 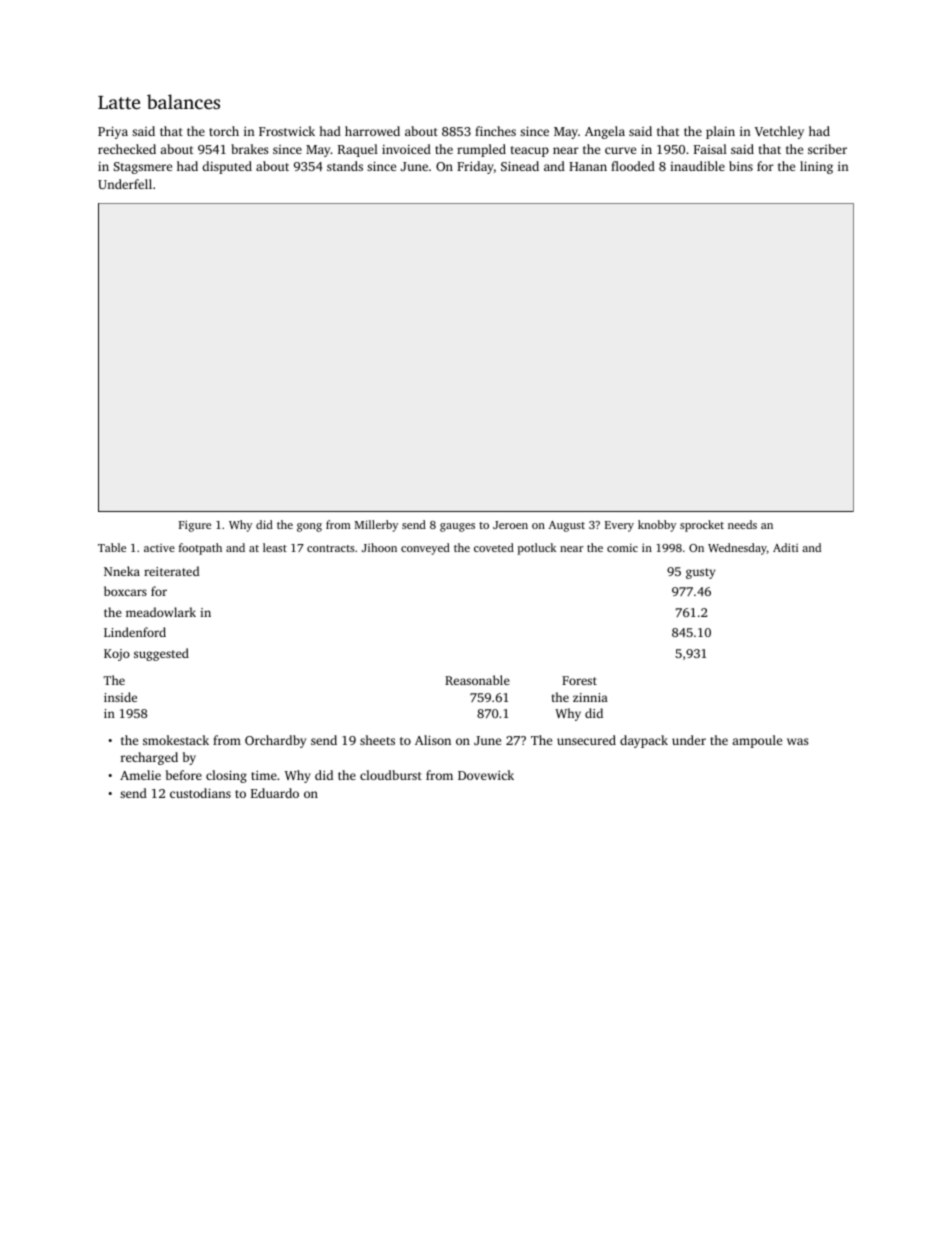 What do you see at coordinates (742, 524) in the screenshot?
I see `needs` at bounding box center [742, 524].
